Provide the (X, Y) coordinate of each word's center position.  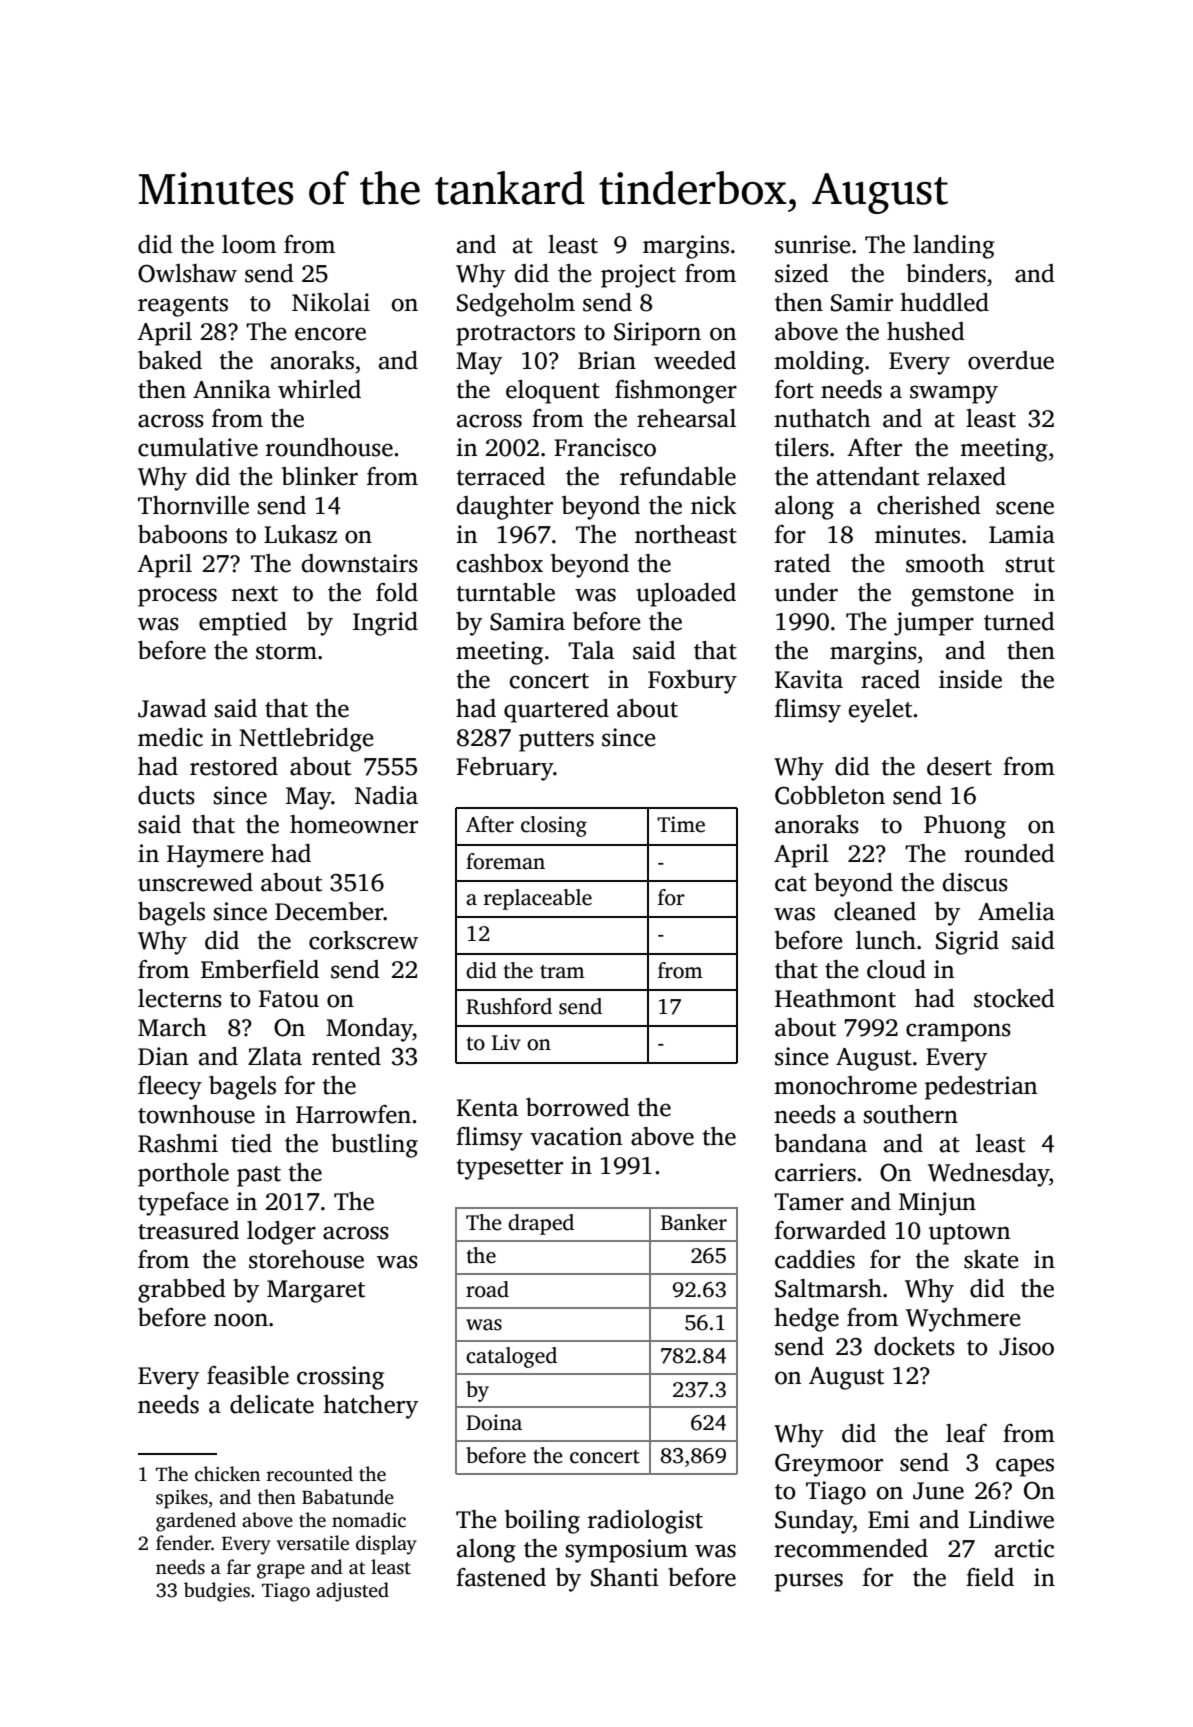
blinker (320, 476)
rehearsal (686, 418)
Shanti (625, 1577)
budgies (217, 1592)
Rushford (509, 1006)
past (259, 1176)
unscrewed (195, 882)
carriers (815, 1172)
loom (249, 244)
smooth (945, 563)
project (638, 276)
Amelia (1016, 911)
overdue (1011, 360)
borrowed (578, 1107)
